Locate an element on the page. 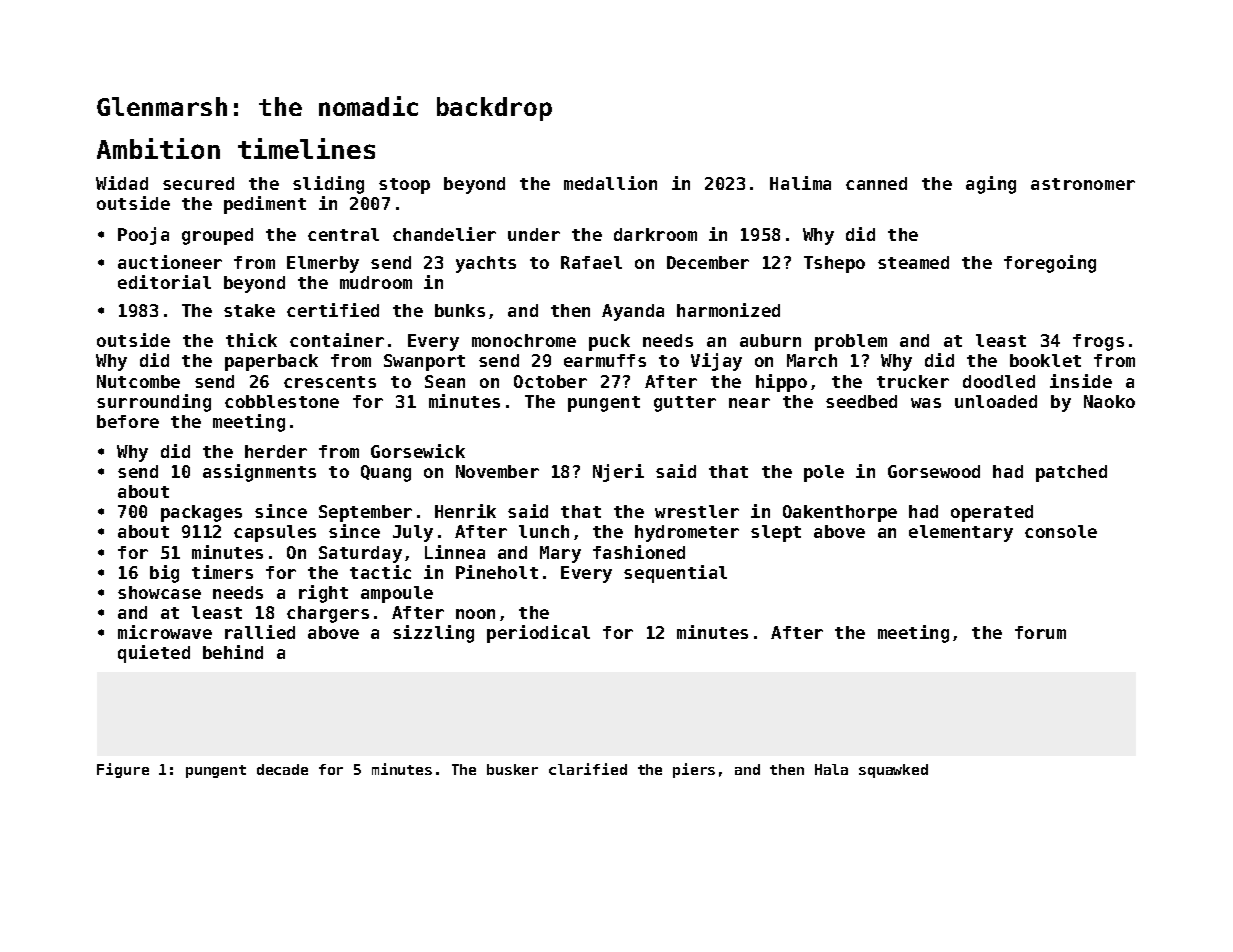 This image has height=952, width=1233. packages is located at coordinates (201, 513).
